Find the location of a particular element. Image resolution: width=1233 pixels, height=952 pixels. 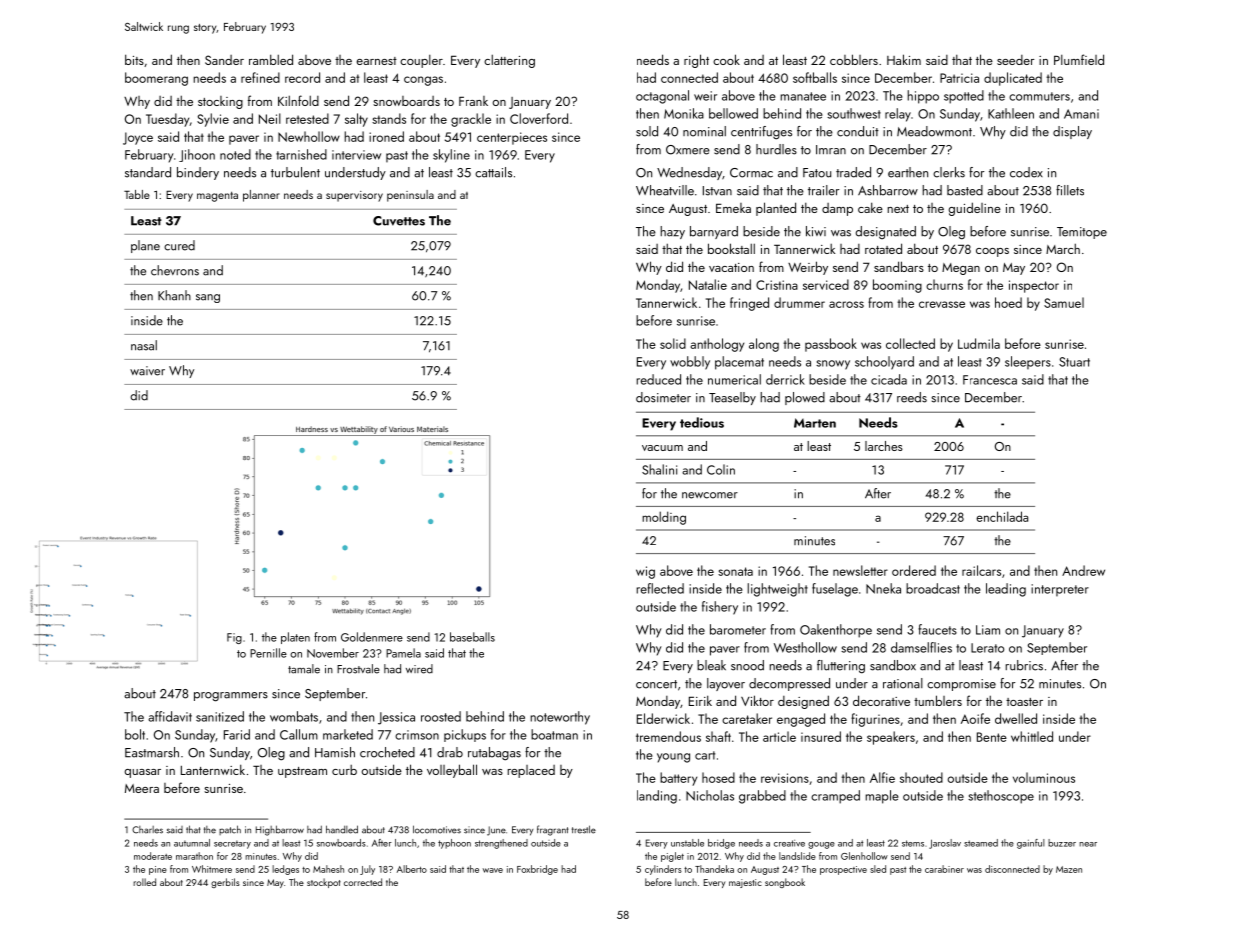

vacuum is located at coordinates (662, 448).
